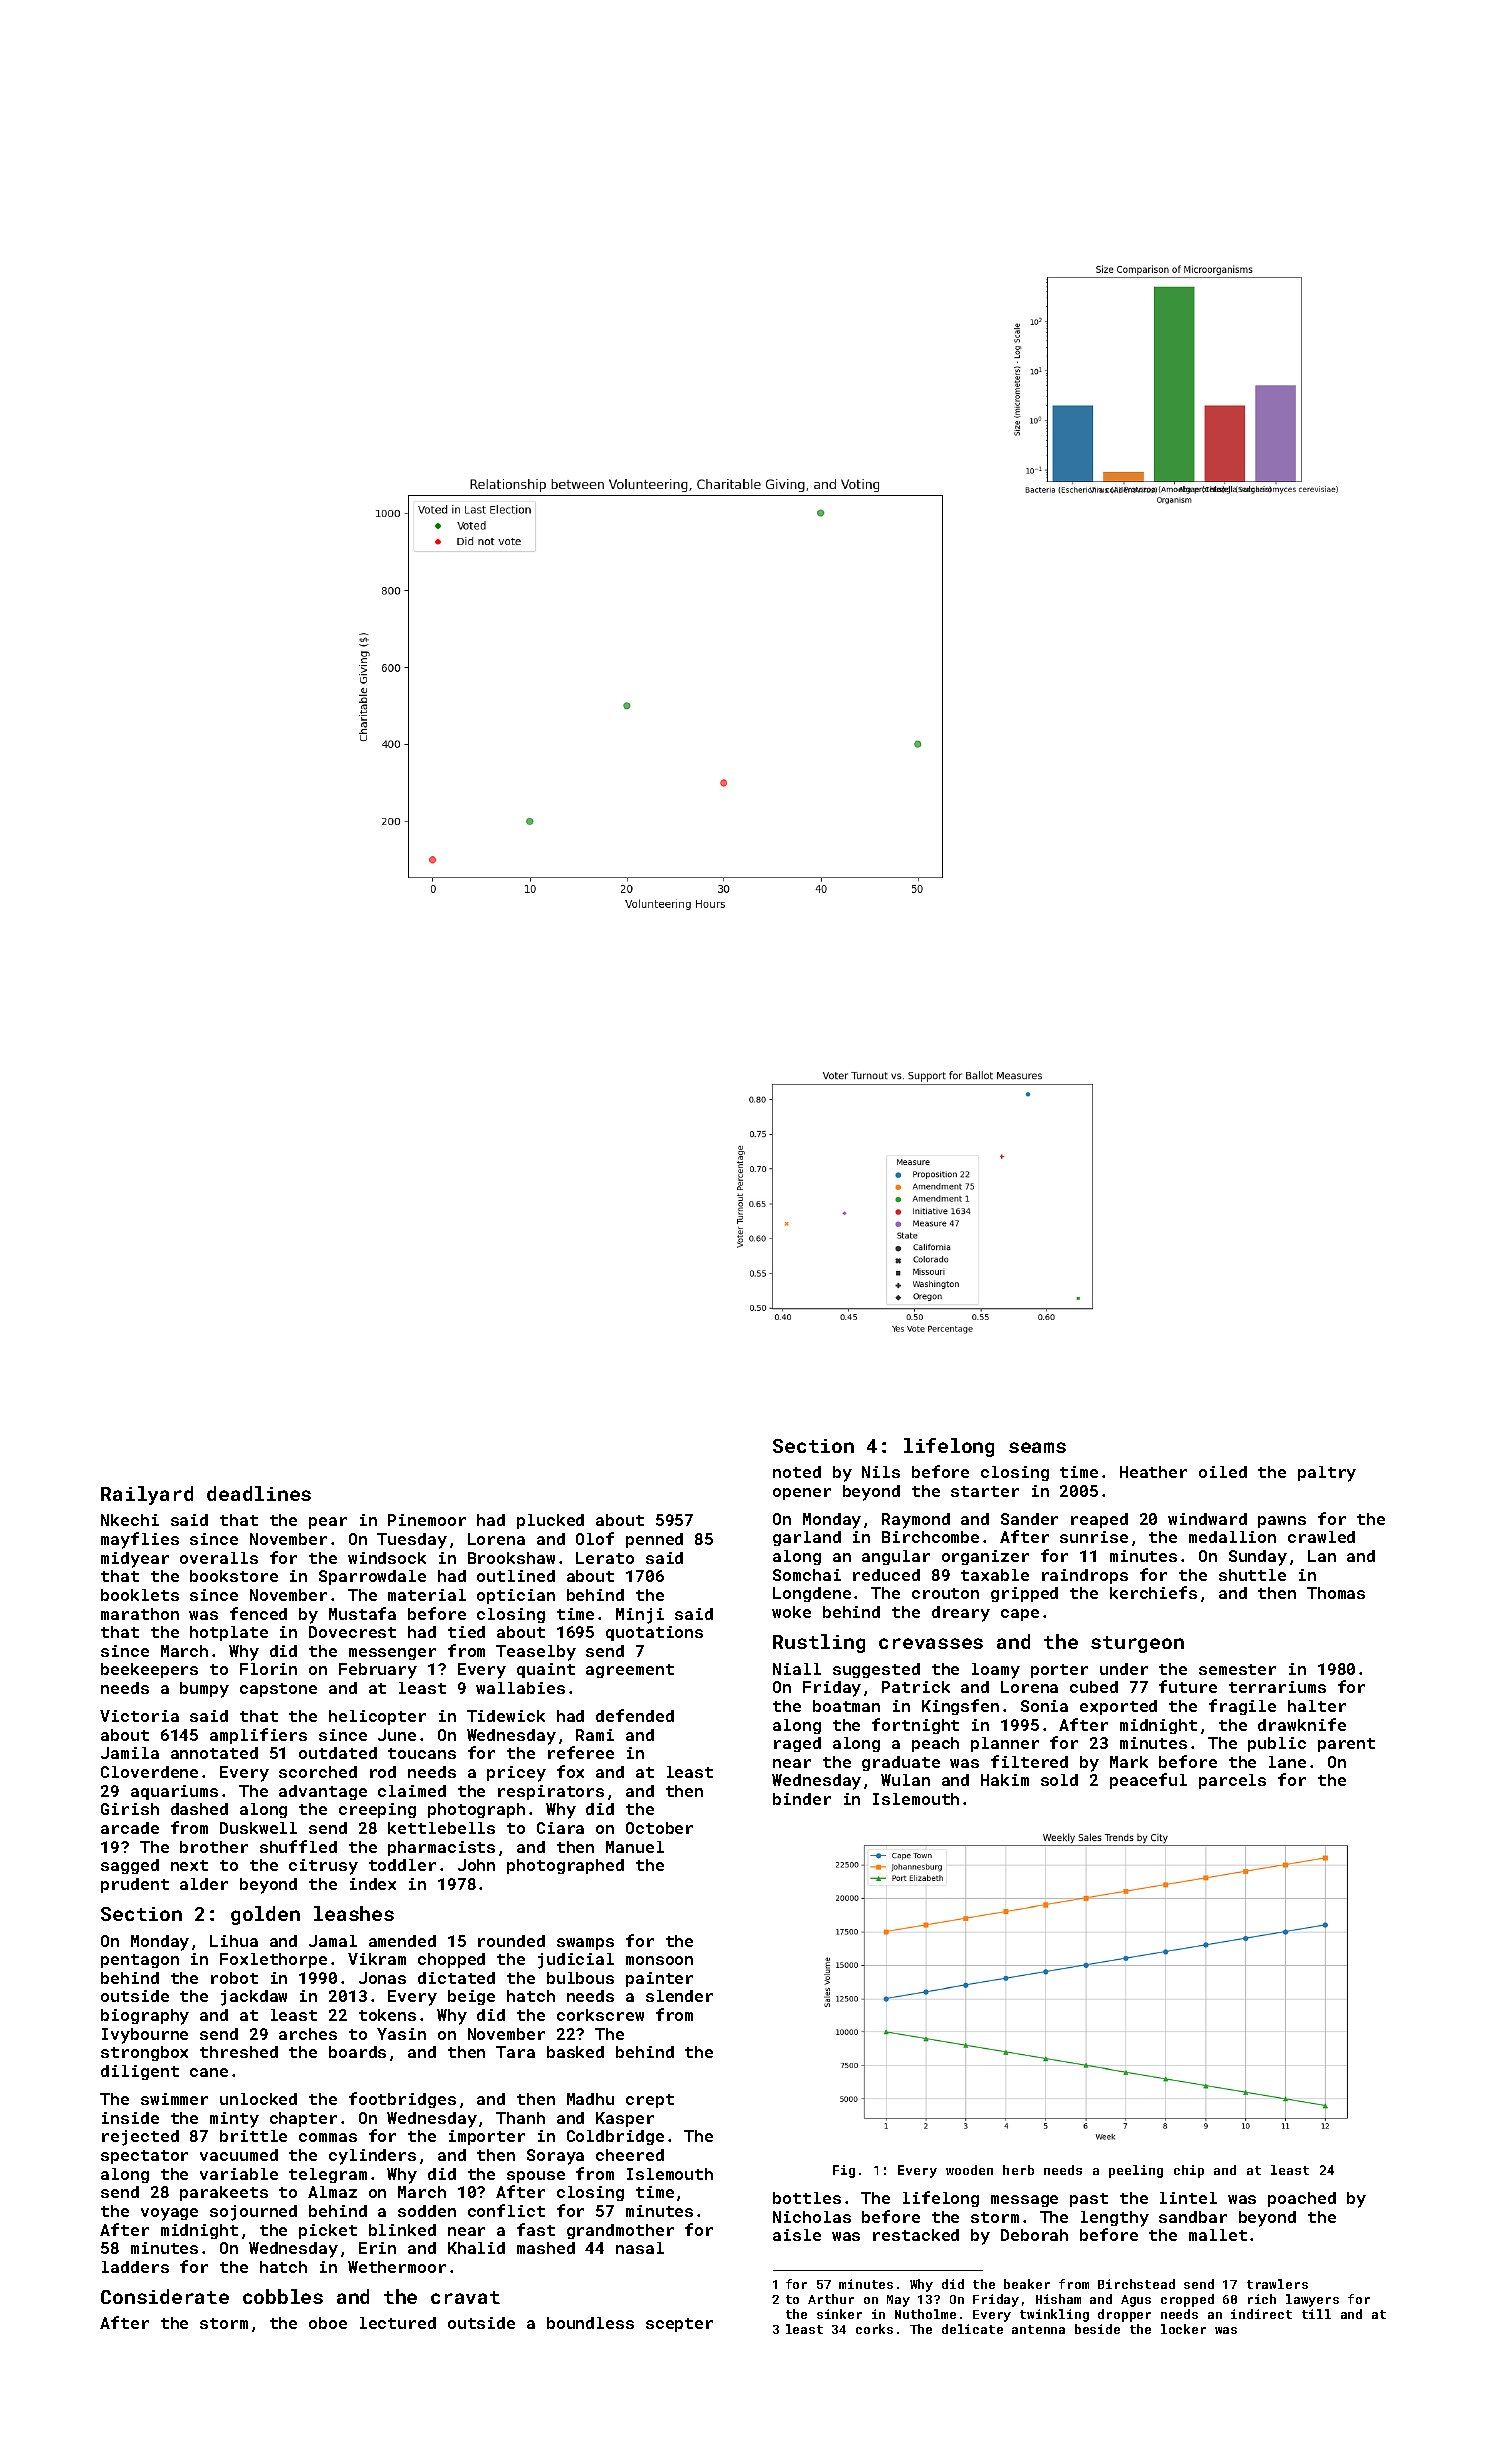 This document has width=1496, height=2464. Describe the element at coordinates (328, 2323) in the document. I see `oboe` at that location.
